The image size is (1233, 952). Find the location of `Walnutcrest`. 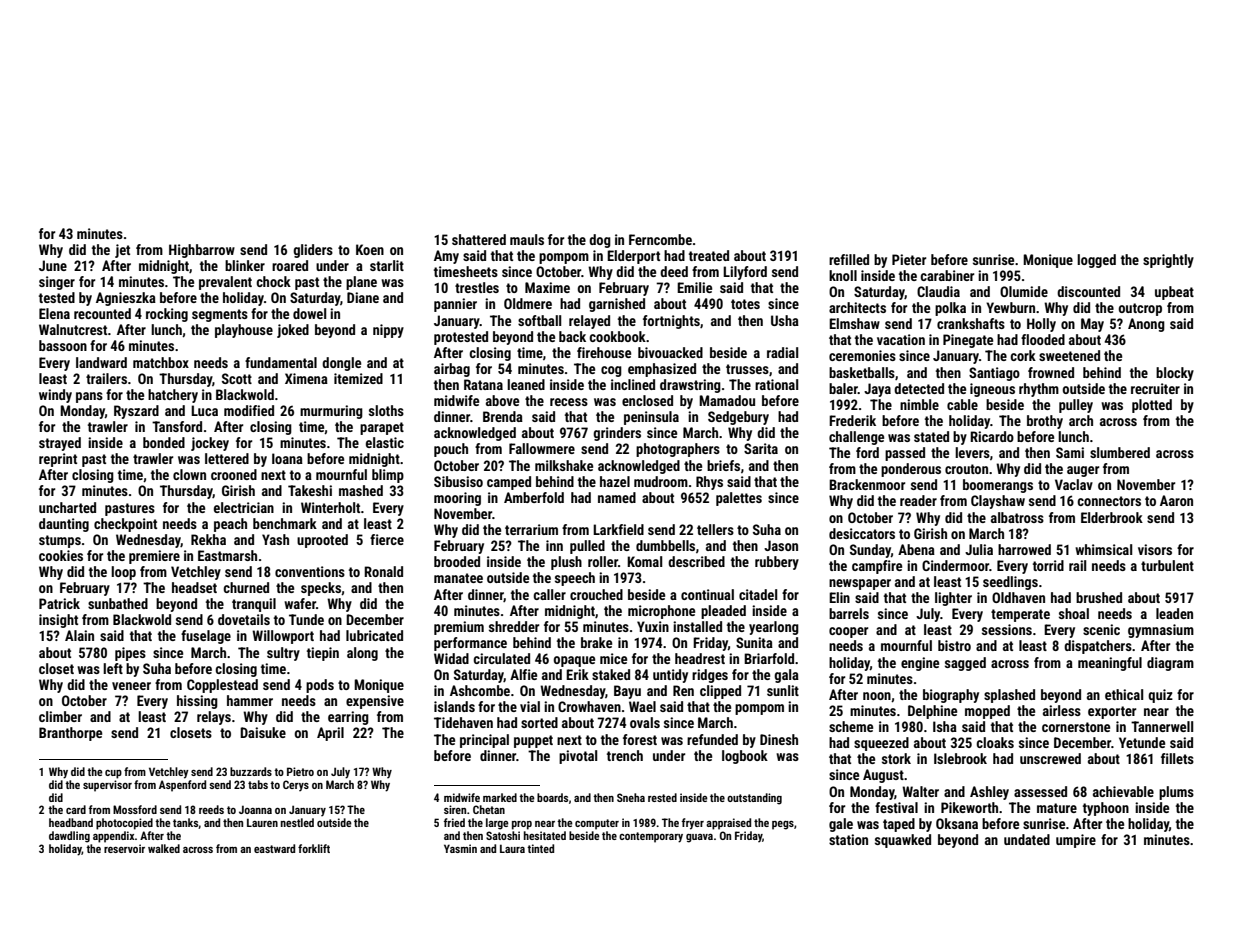

Walnutcrest is located at coordinates (73, 329).
